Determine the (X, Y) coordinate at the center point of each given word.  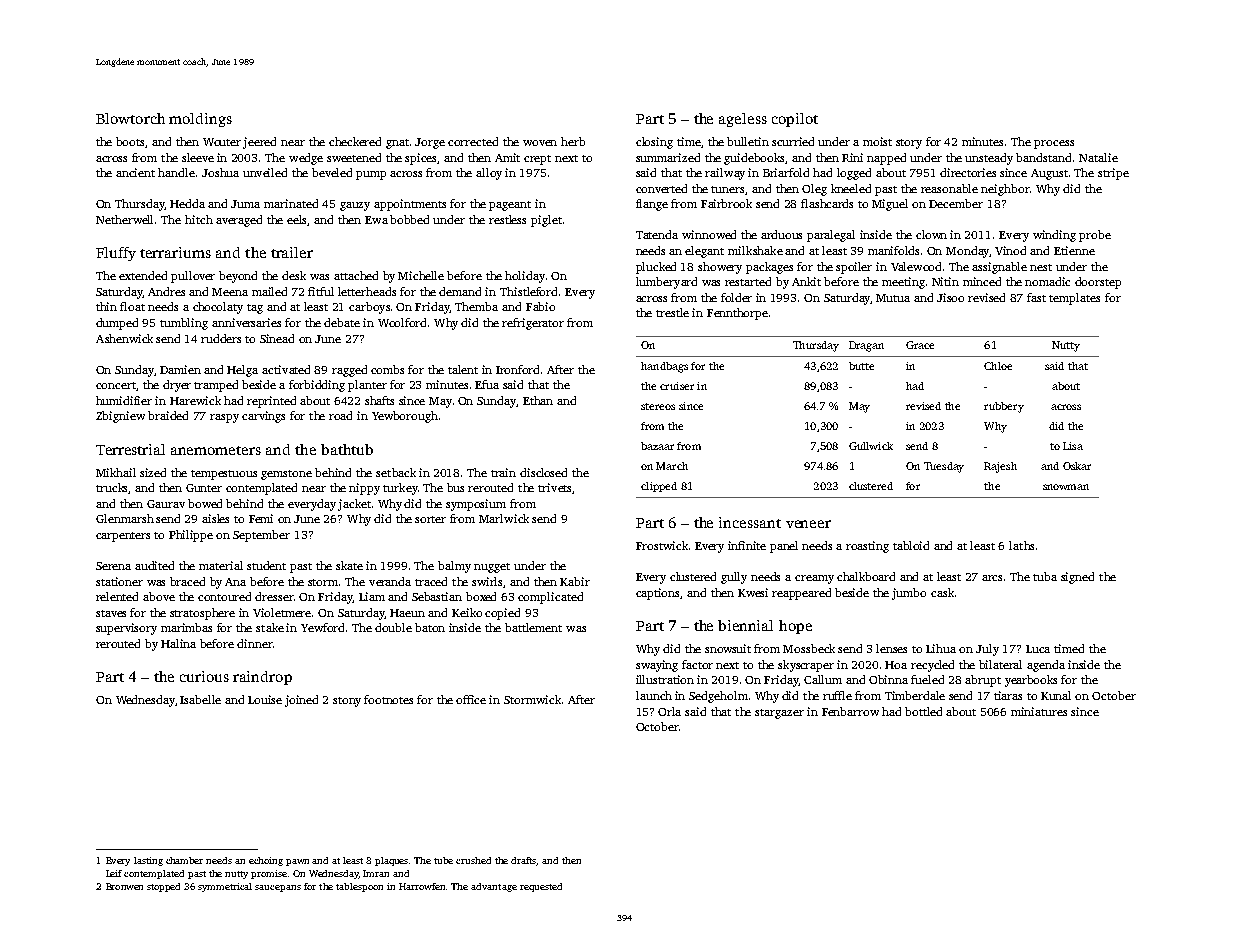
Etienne (1074, 250)
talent (463, 369)
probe (1095, 236)
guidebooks (755, 159)
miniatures (1039, 711)
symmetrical (225, 887)
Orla (669, 711)
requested (541, 887)
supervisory (126, 629)
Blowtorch (130, 118)
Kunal (1056, 695)
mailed (269, 291)
